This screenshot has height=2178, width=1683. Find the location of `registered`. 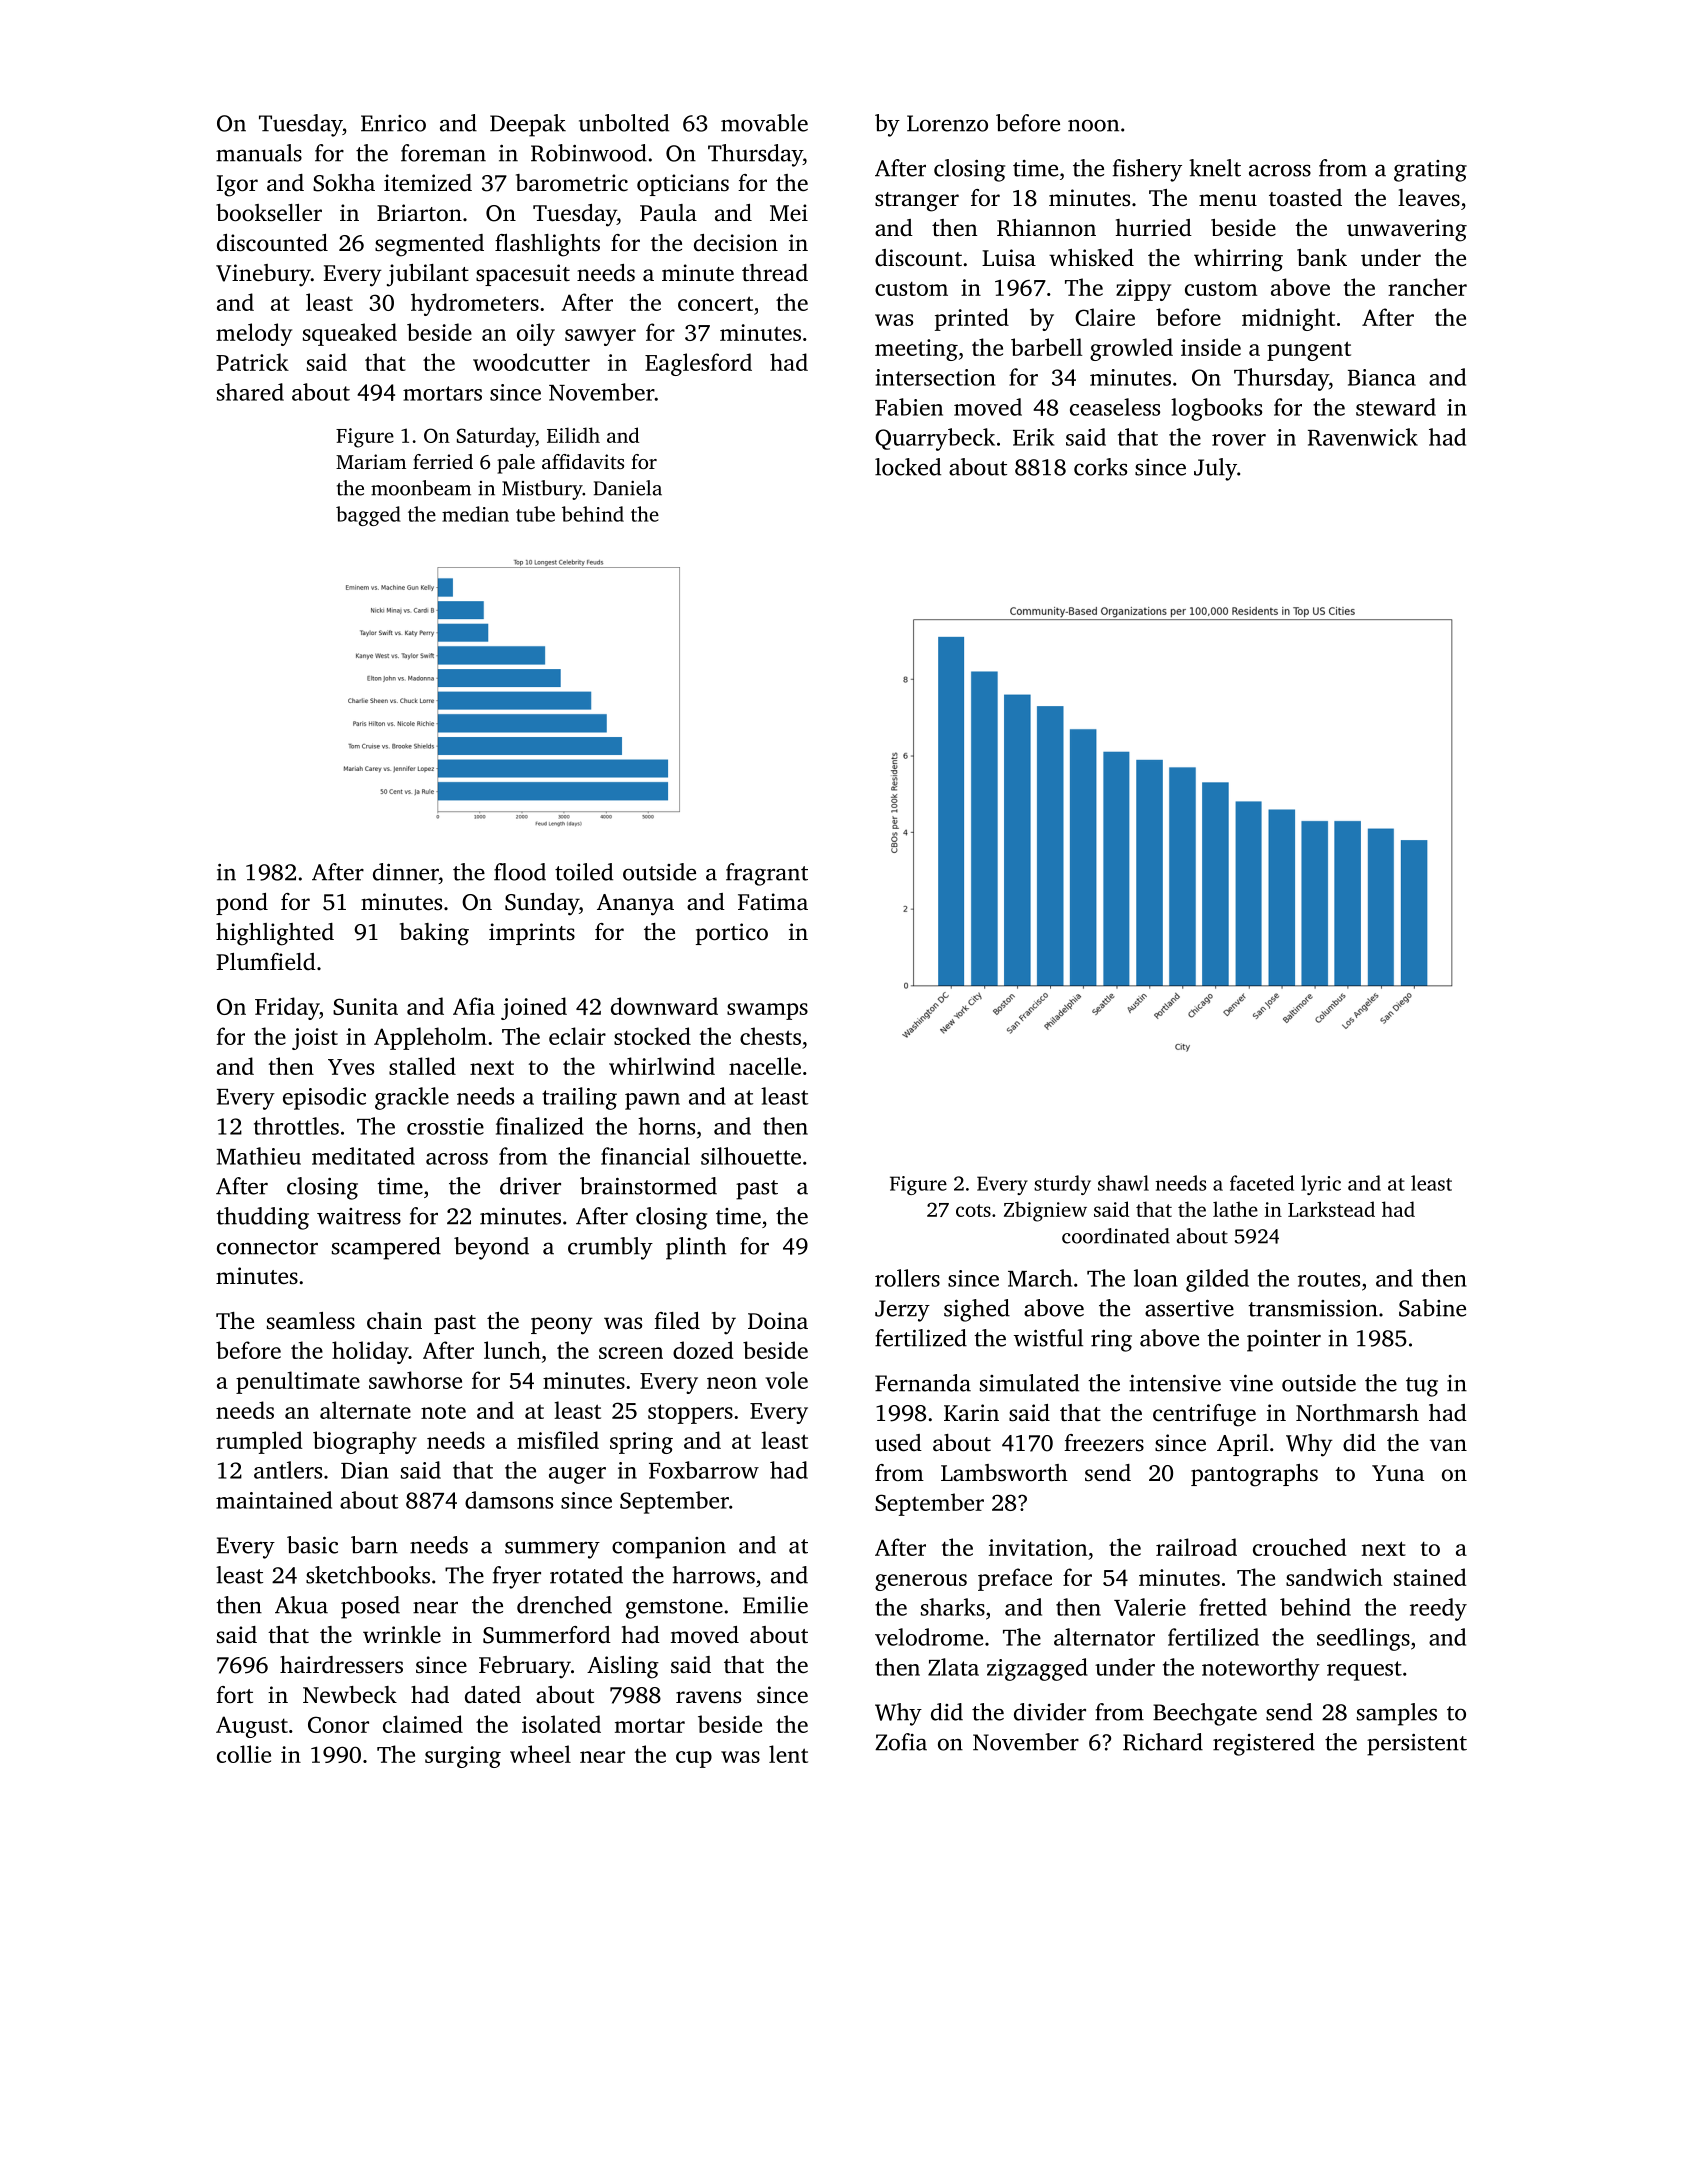

registered is located at coordinates (1264, 1744).
